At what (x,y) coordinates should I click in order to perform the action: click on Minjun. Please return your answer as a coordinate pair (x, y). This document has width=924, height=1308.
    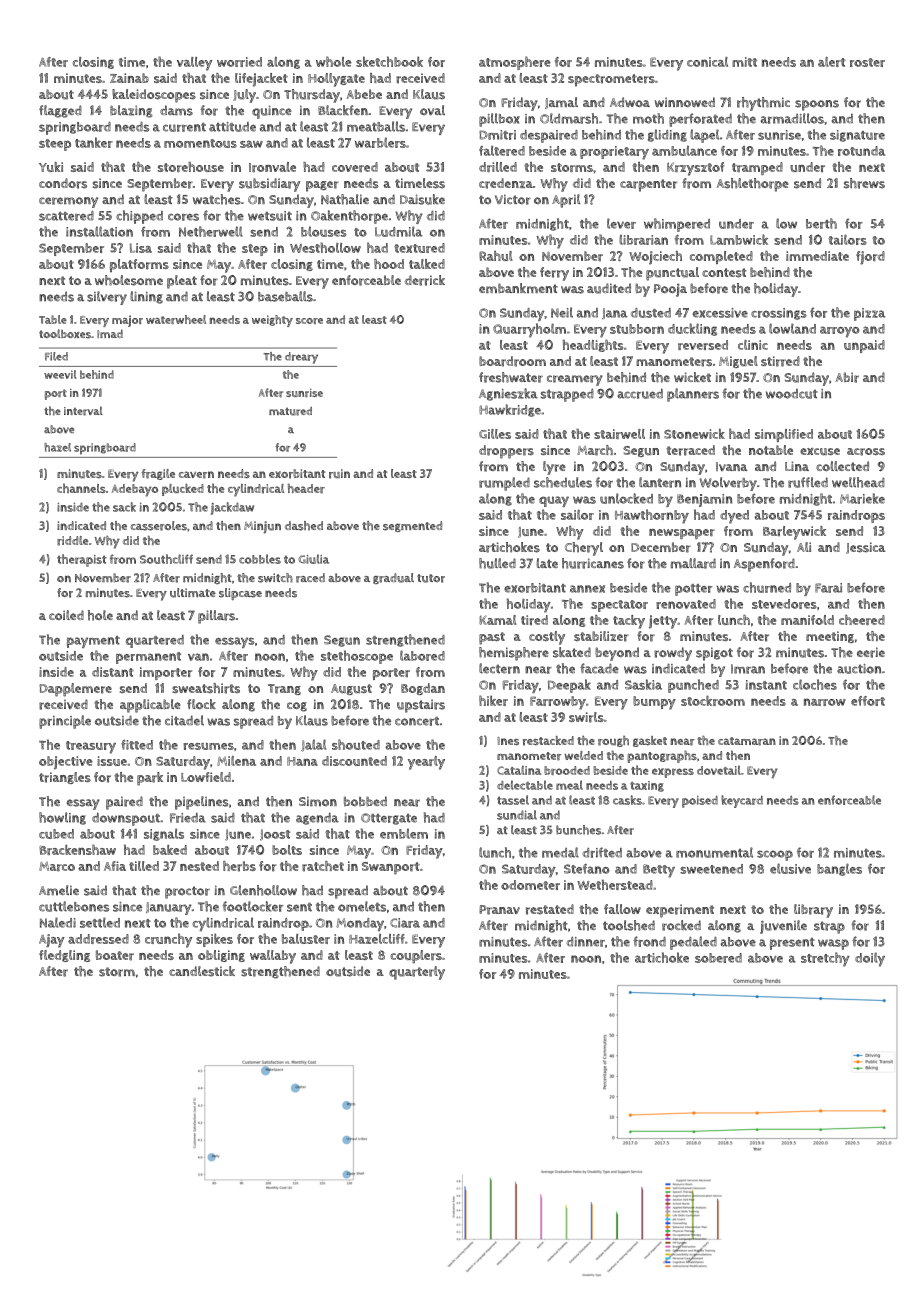
    Looking at the image, I should click on (262, 527).
